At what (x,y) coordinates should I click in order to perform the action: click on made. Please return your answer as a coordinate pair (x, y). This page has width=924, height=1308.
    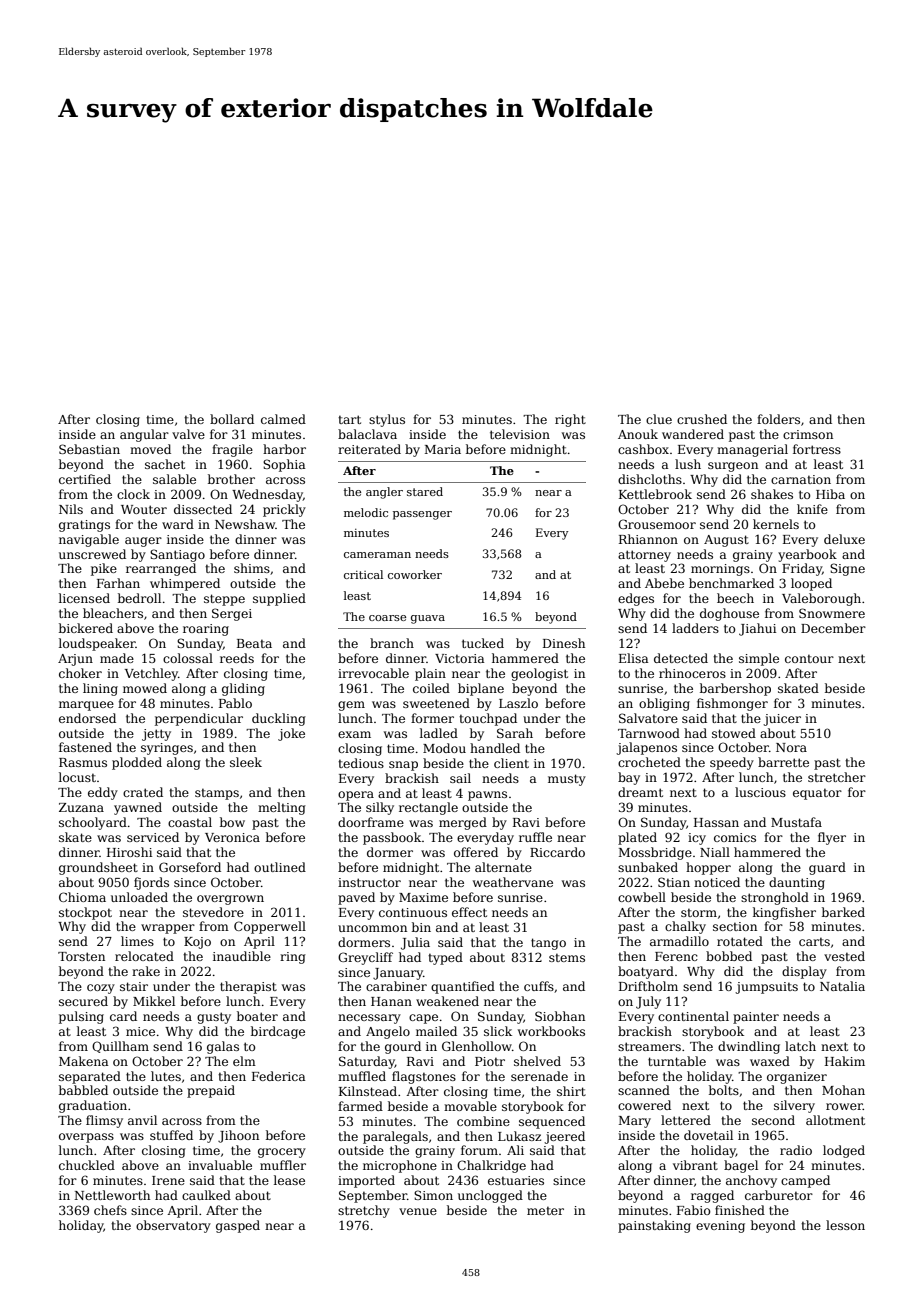
    Looking at the image, I should click on (117, 658).
